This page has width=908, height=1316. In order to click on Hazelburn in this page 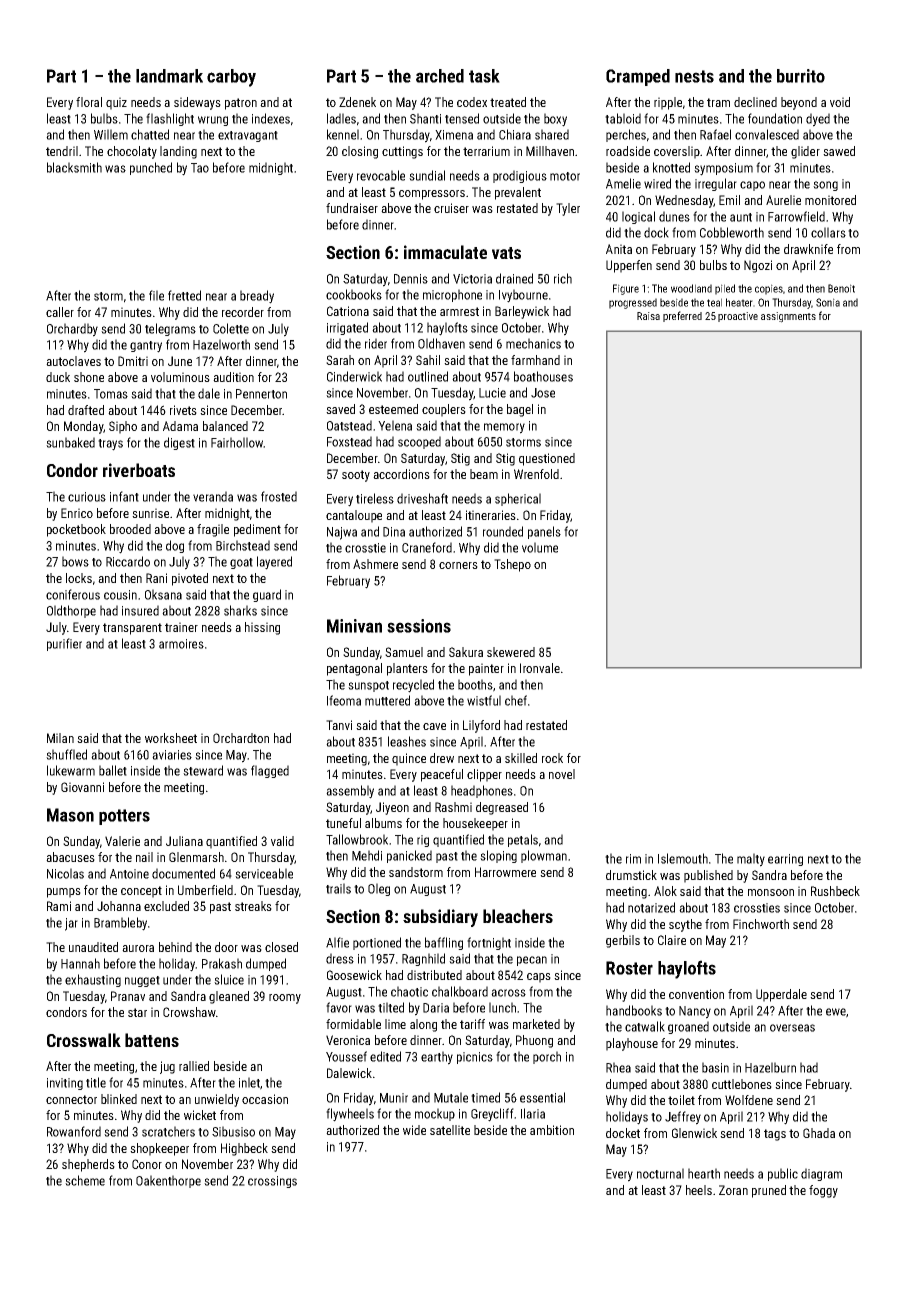, I will do `click(770, 1067)`.
